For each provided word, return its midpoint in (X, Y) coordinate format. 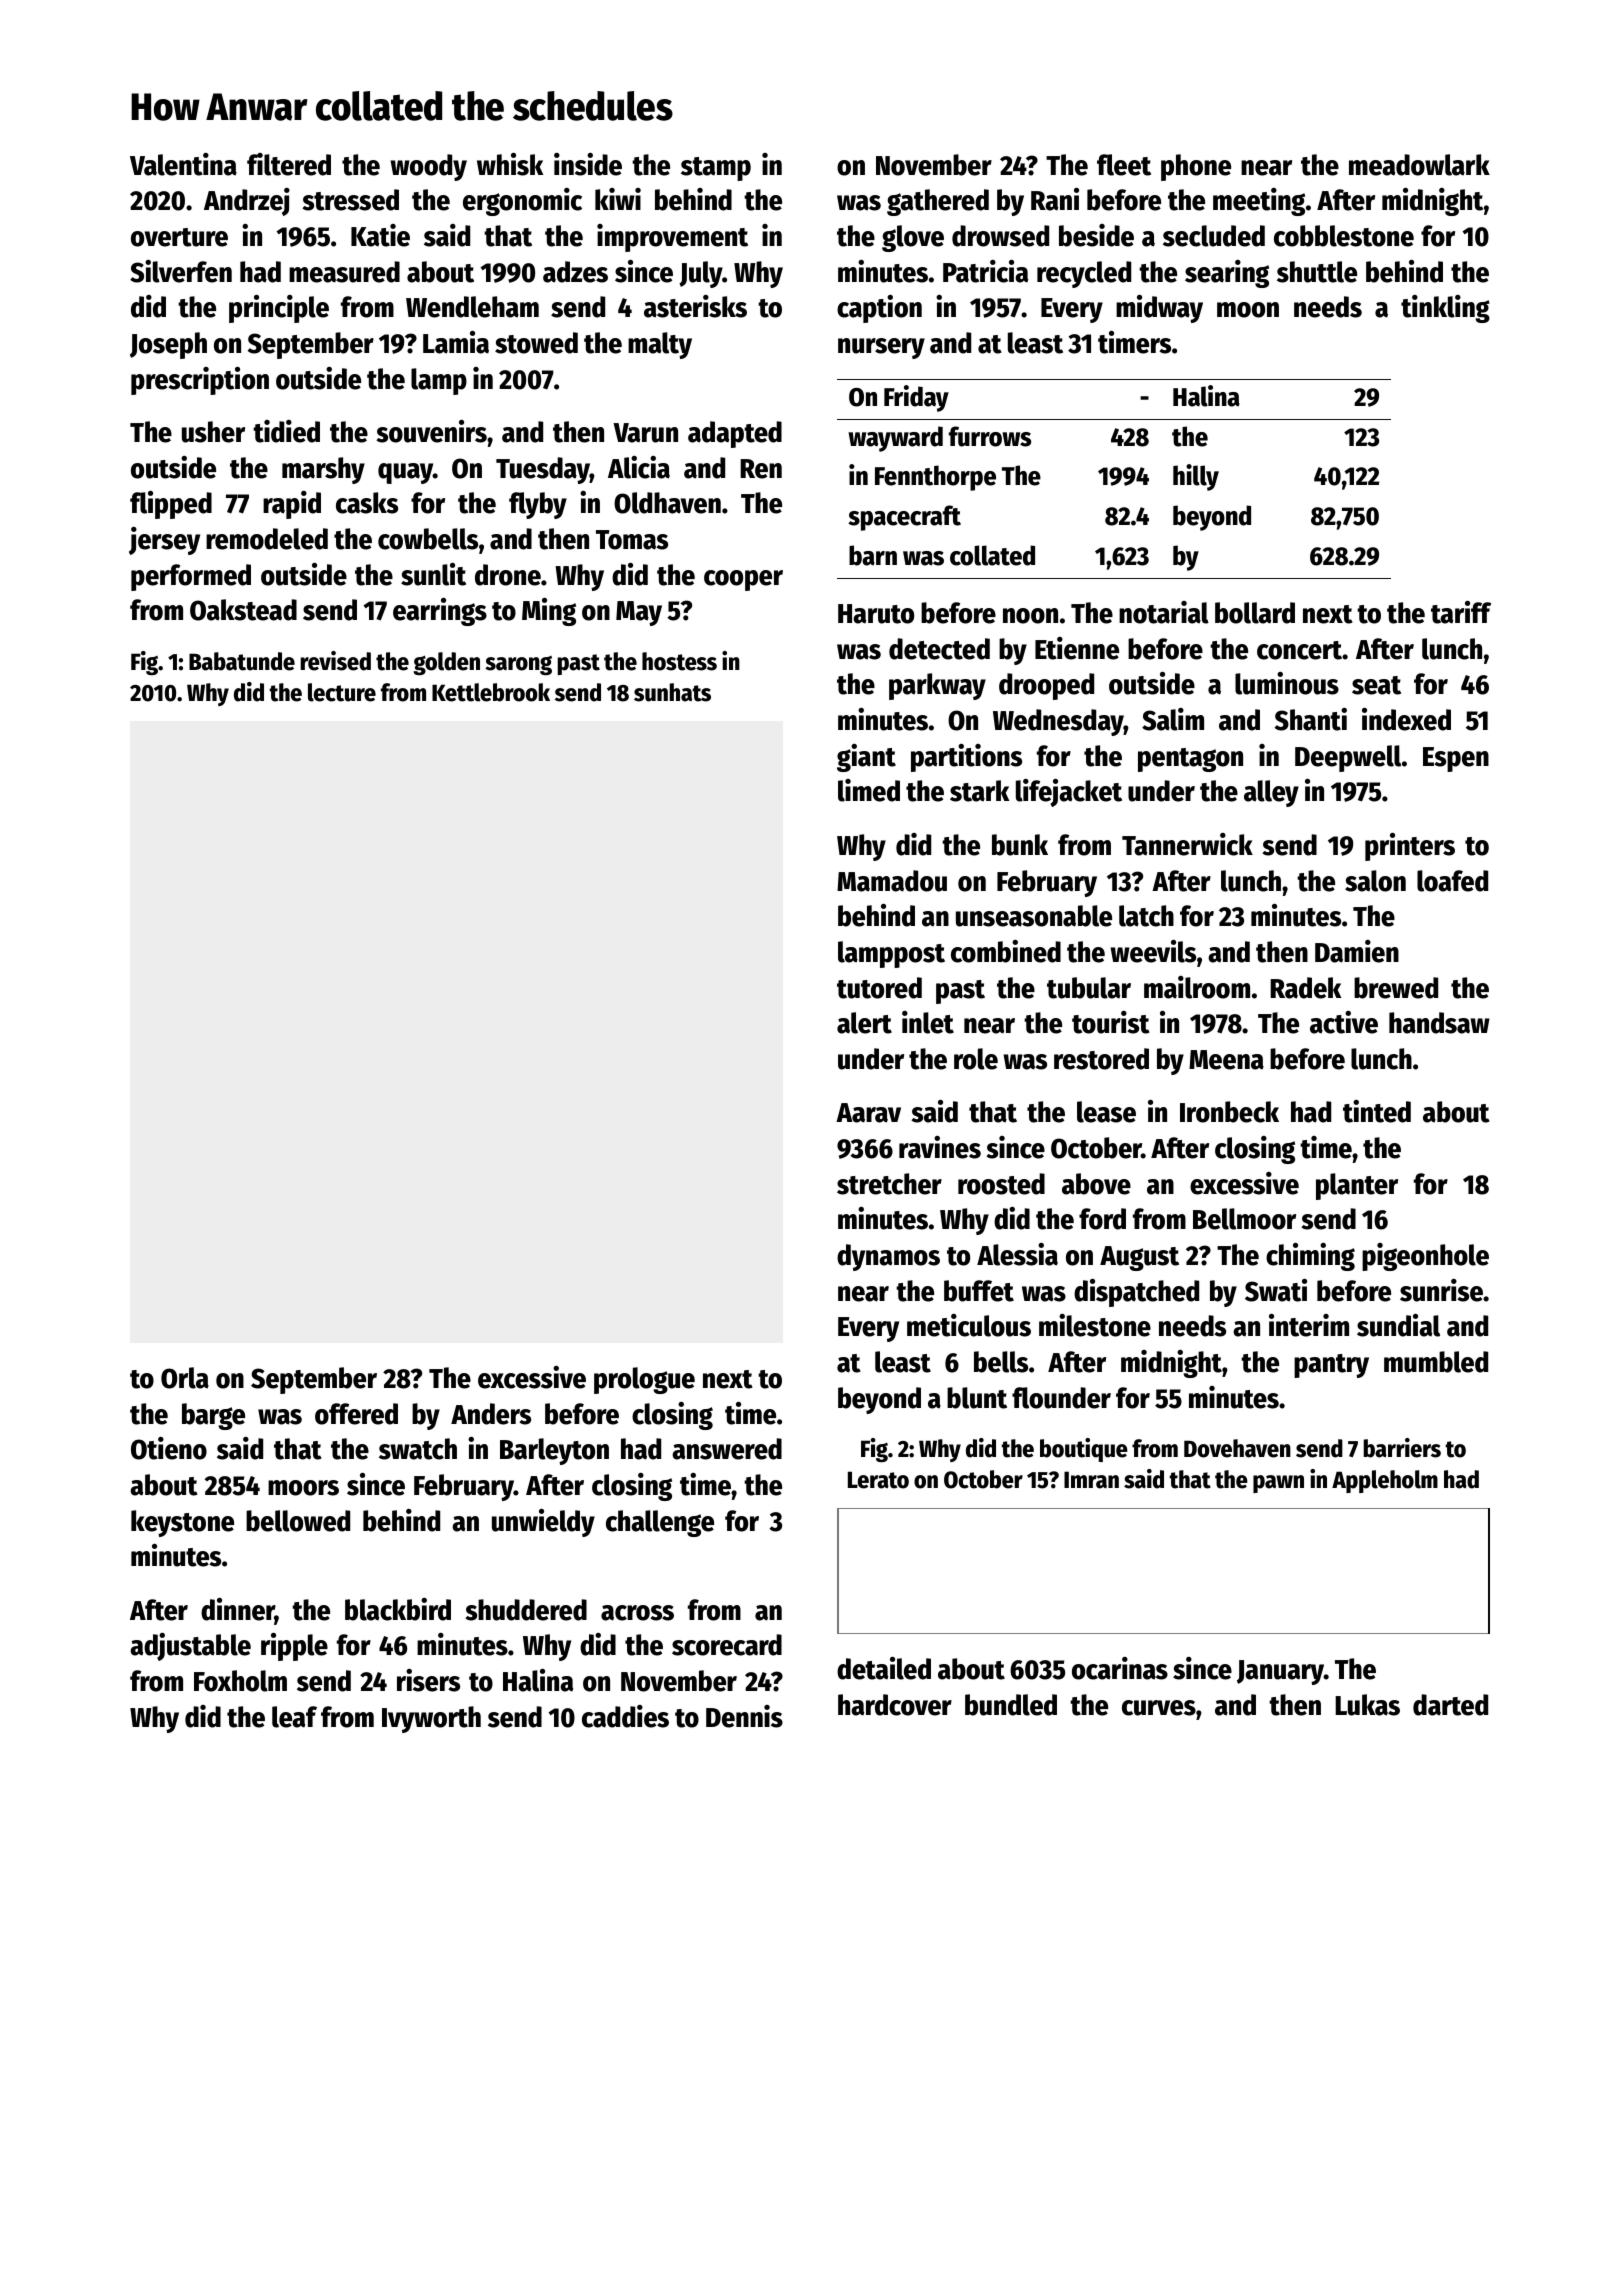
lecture (342, 692)
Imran (1091, 1480)
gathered (938, 202)
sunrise (1441, 1290)
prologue (644, 1380)
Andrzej (247, 202)
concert (1299, 650)
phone (1196, 167)
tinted (1377, 1111)
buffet (979, 1291)
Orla (185, 1378)
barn (873, 555)
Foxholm (240, 1681)
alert (864, 1023)
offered (356, 1414)
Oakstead (243, 610)
